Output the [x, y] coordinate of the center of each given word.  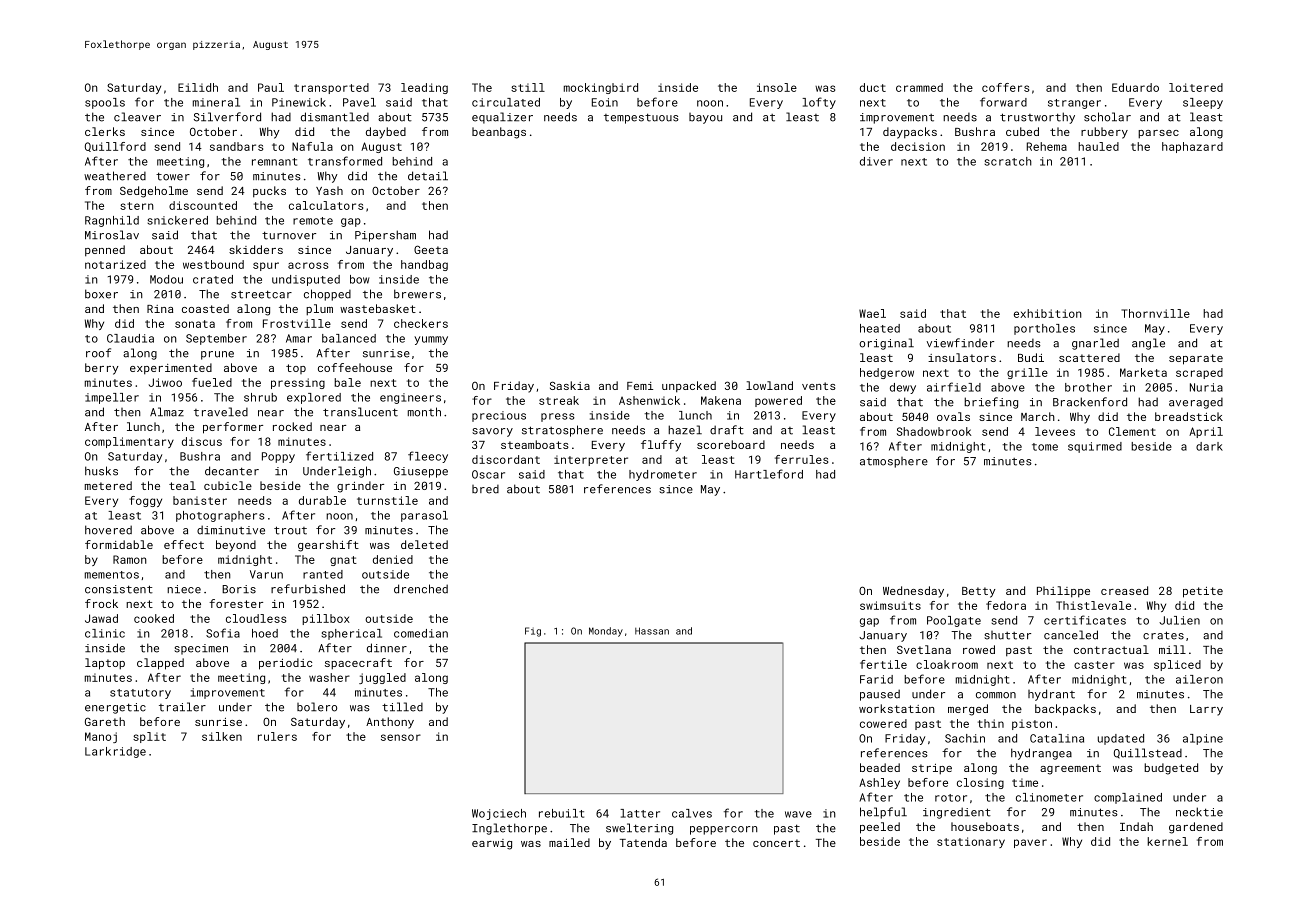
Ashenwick [649, 400]
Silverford [227, 117]
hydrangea [1041, 754]
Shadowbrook [934, 431]
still [528, 87]
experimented [171, 369]
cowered [883, 723]
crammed [919, 87]
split [149, 737]
